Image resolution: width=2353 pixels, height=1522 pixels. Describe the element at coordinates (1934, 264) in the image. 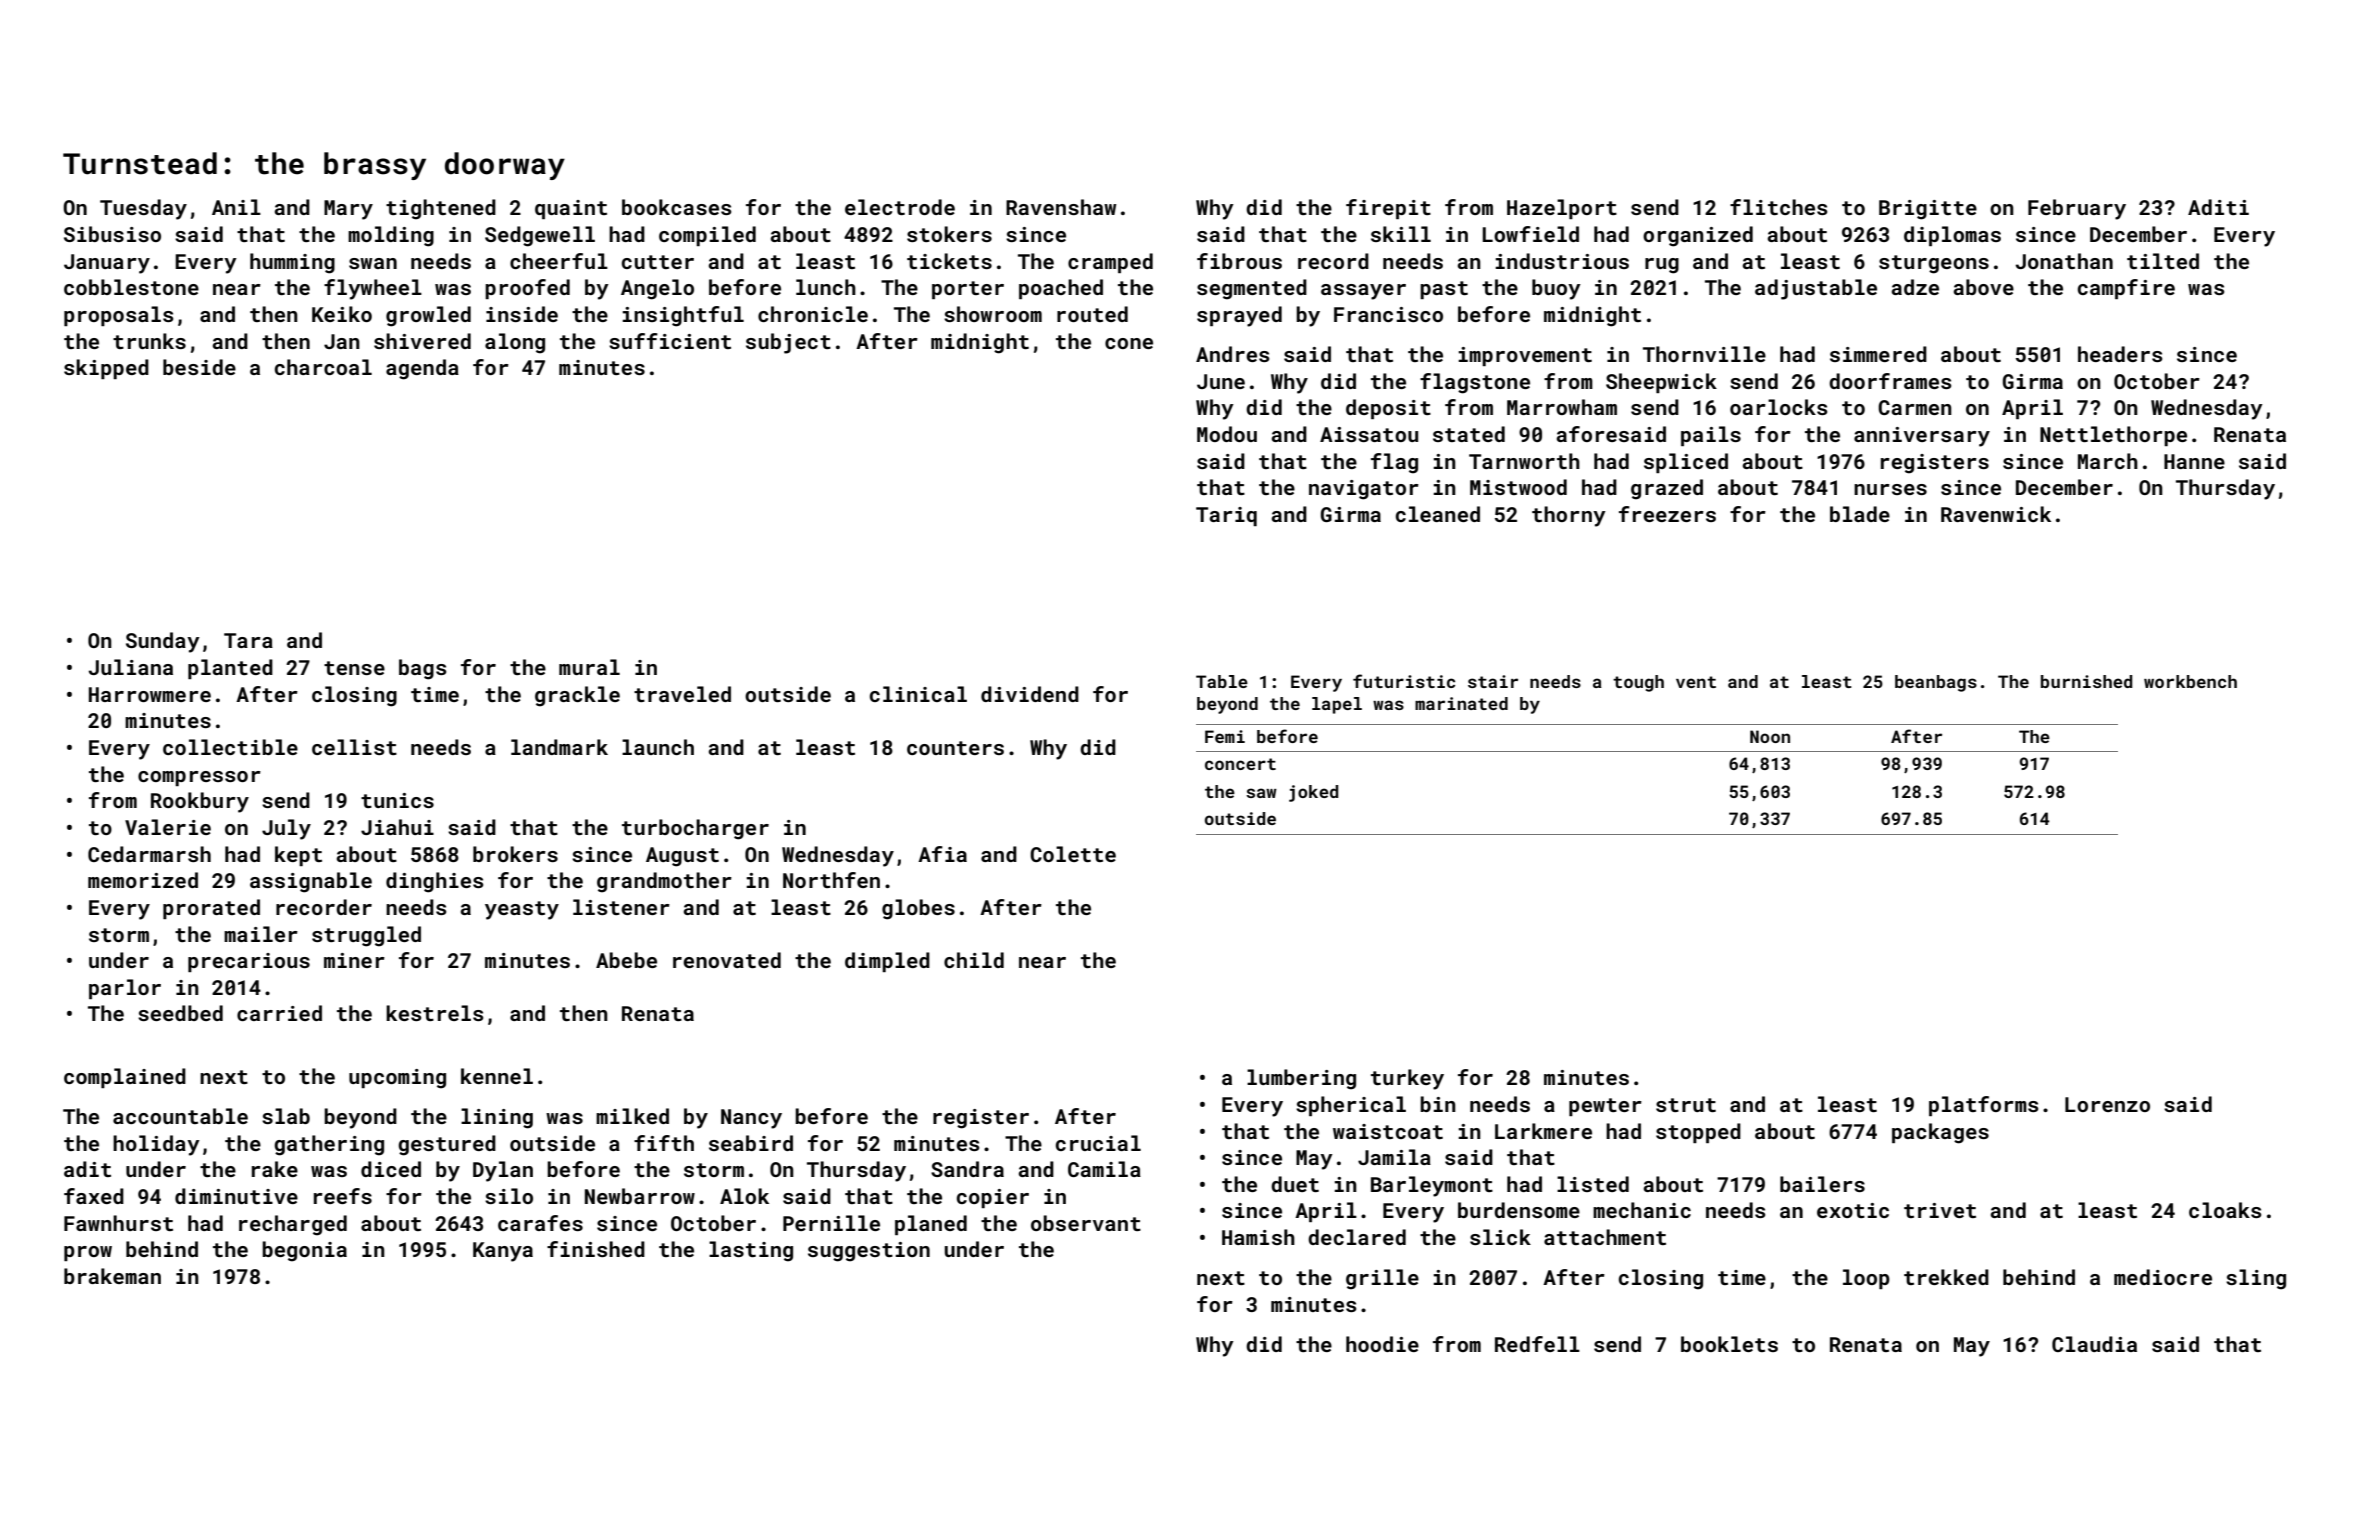

I see `sturgeons` at that location.
